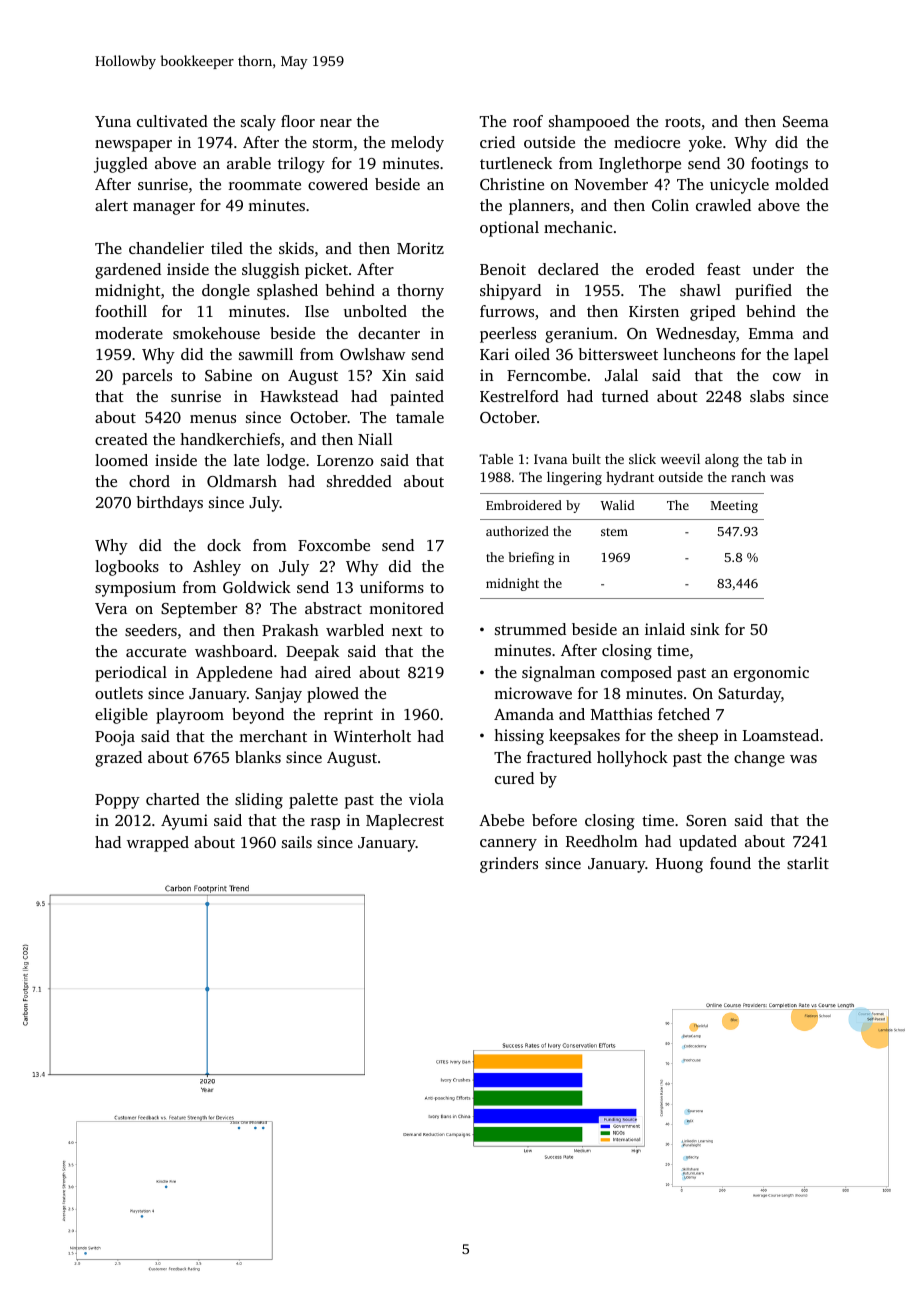 Image resolution: width=924 pixels, height=1308 pixels. What do you see at coordinates (297, 842) in the image?
I see `sails` at bounding box center [297, 842].
